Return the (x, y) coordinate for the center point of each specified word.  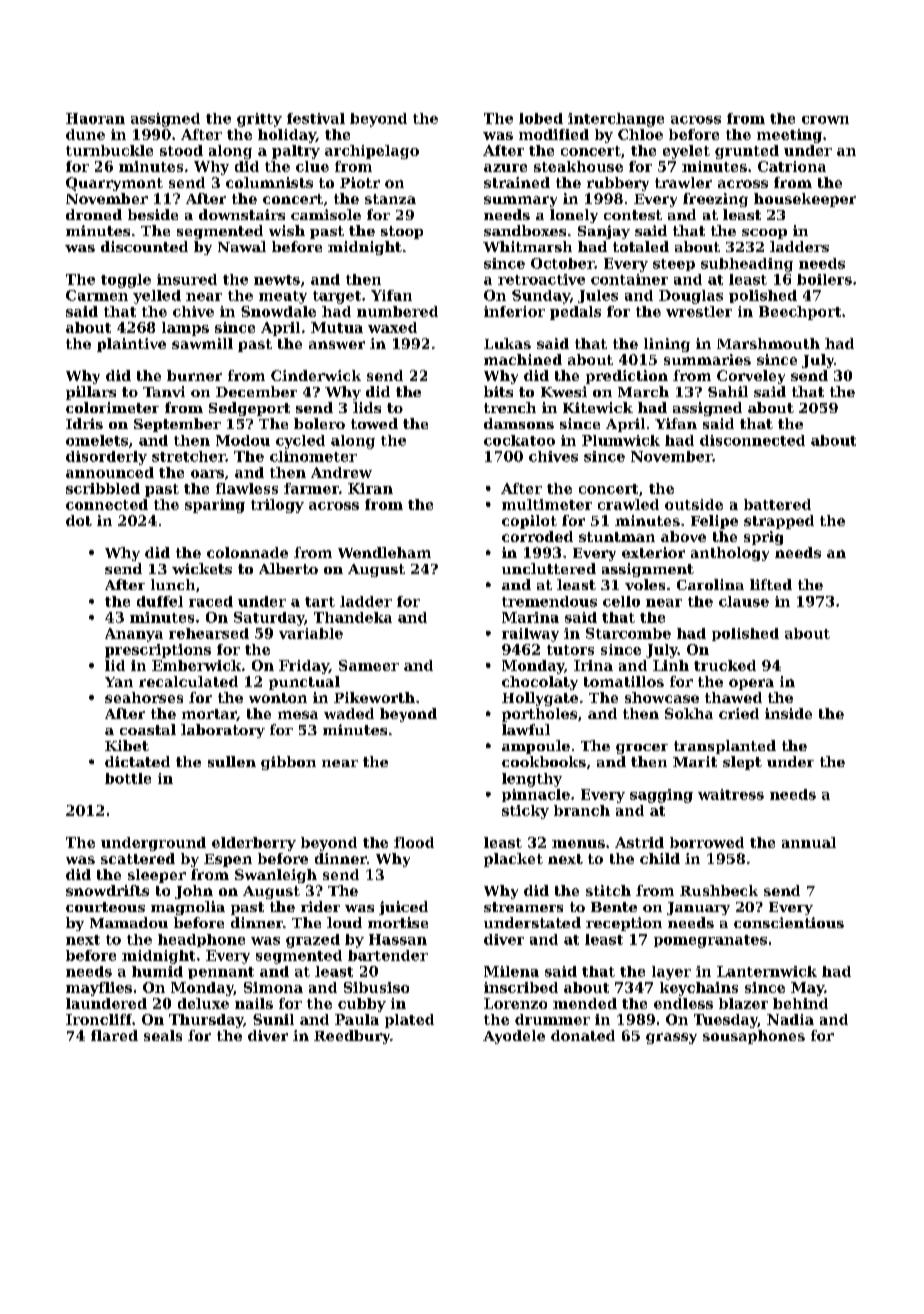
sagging (661, 796)
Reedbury (352, 1037)
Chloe (640, 134)
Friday (304, 667)
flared (114, 1035)
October (563, 263)
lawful (526, 729)
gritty (259, 120)
